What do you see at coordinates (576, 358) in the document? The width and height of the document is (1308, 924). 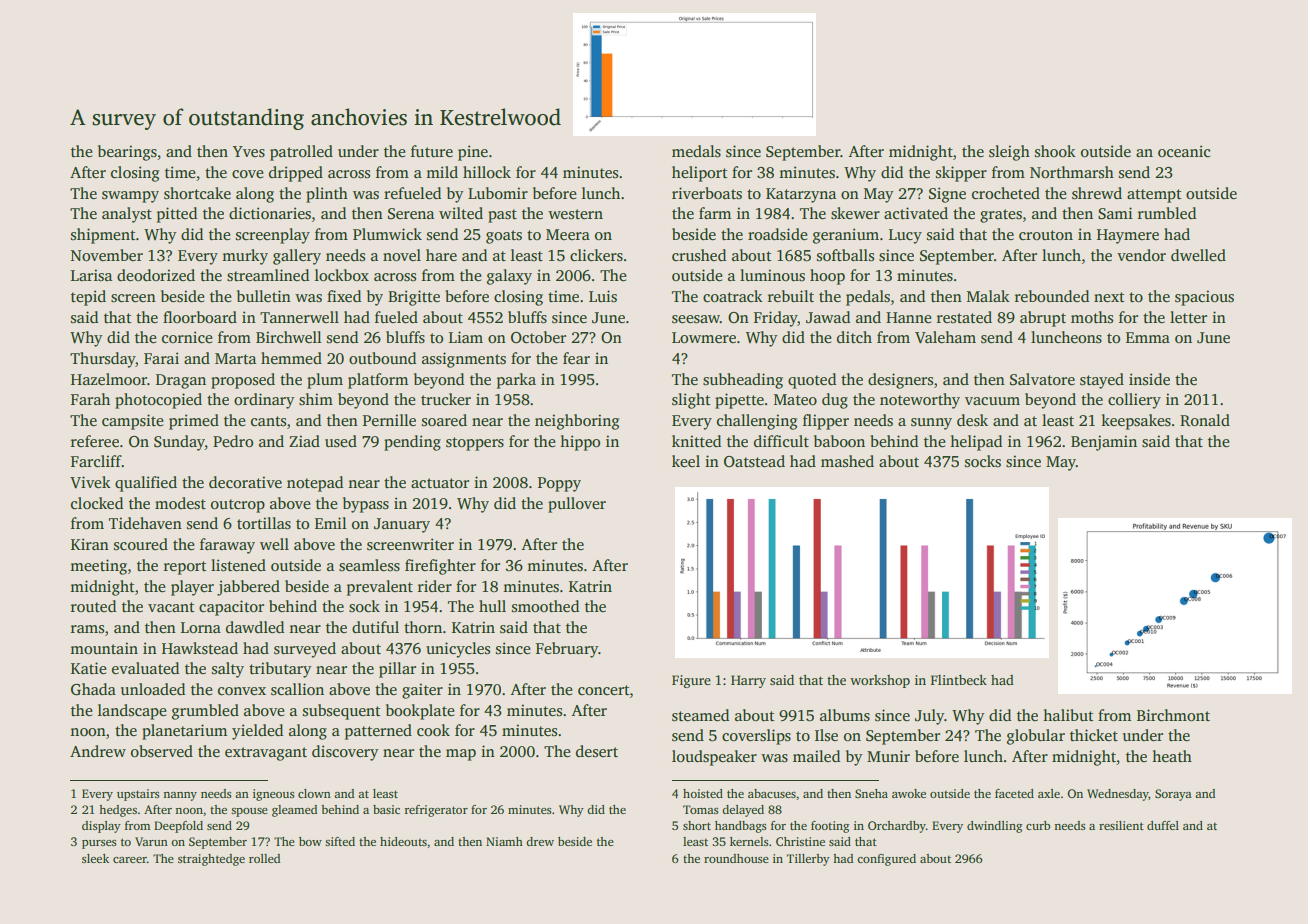 I see `fear` at bounding box center [576, 358].
